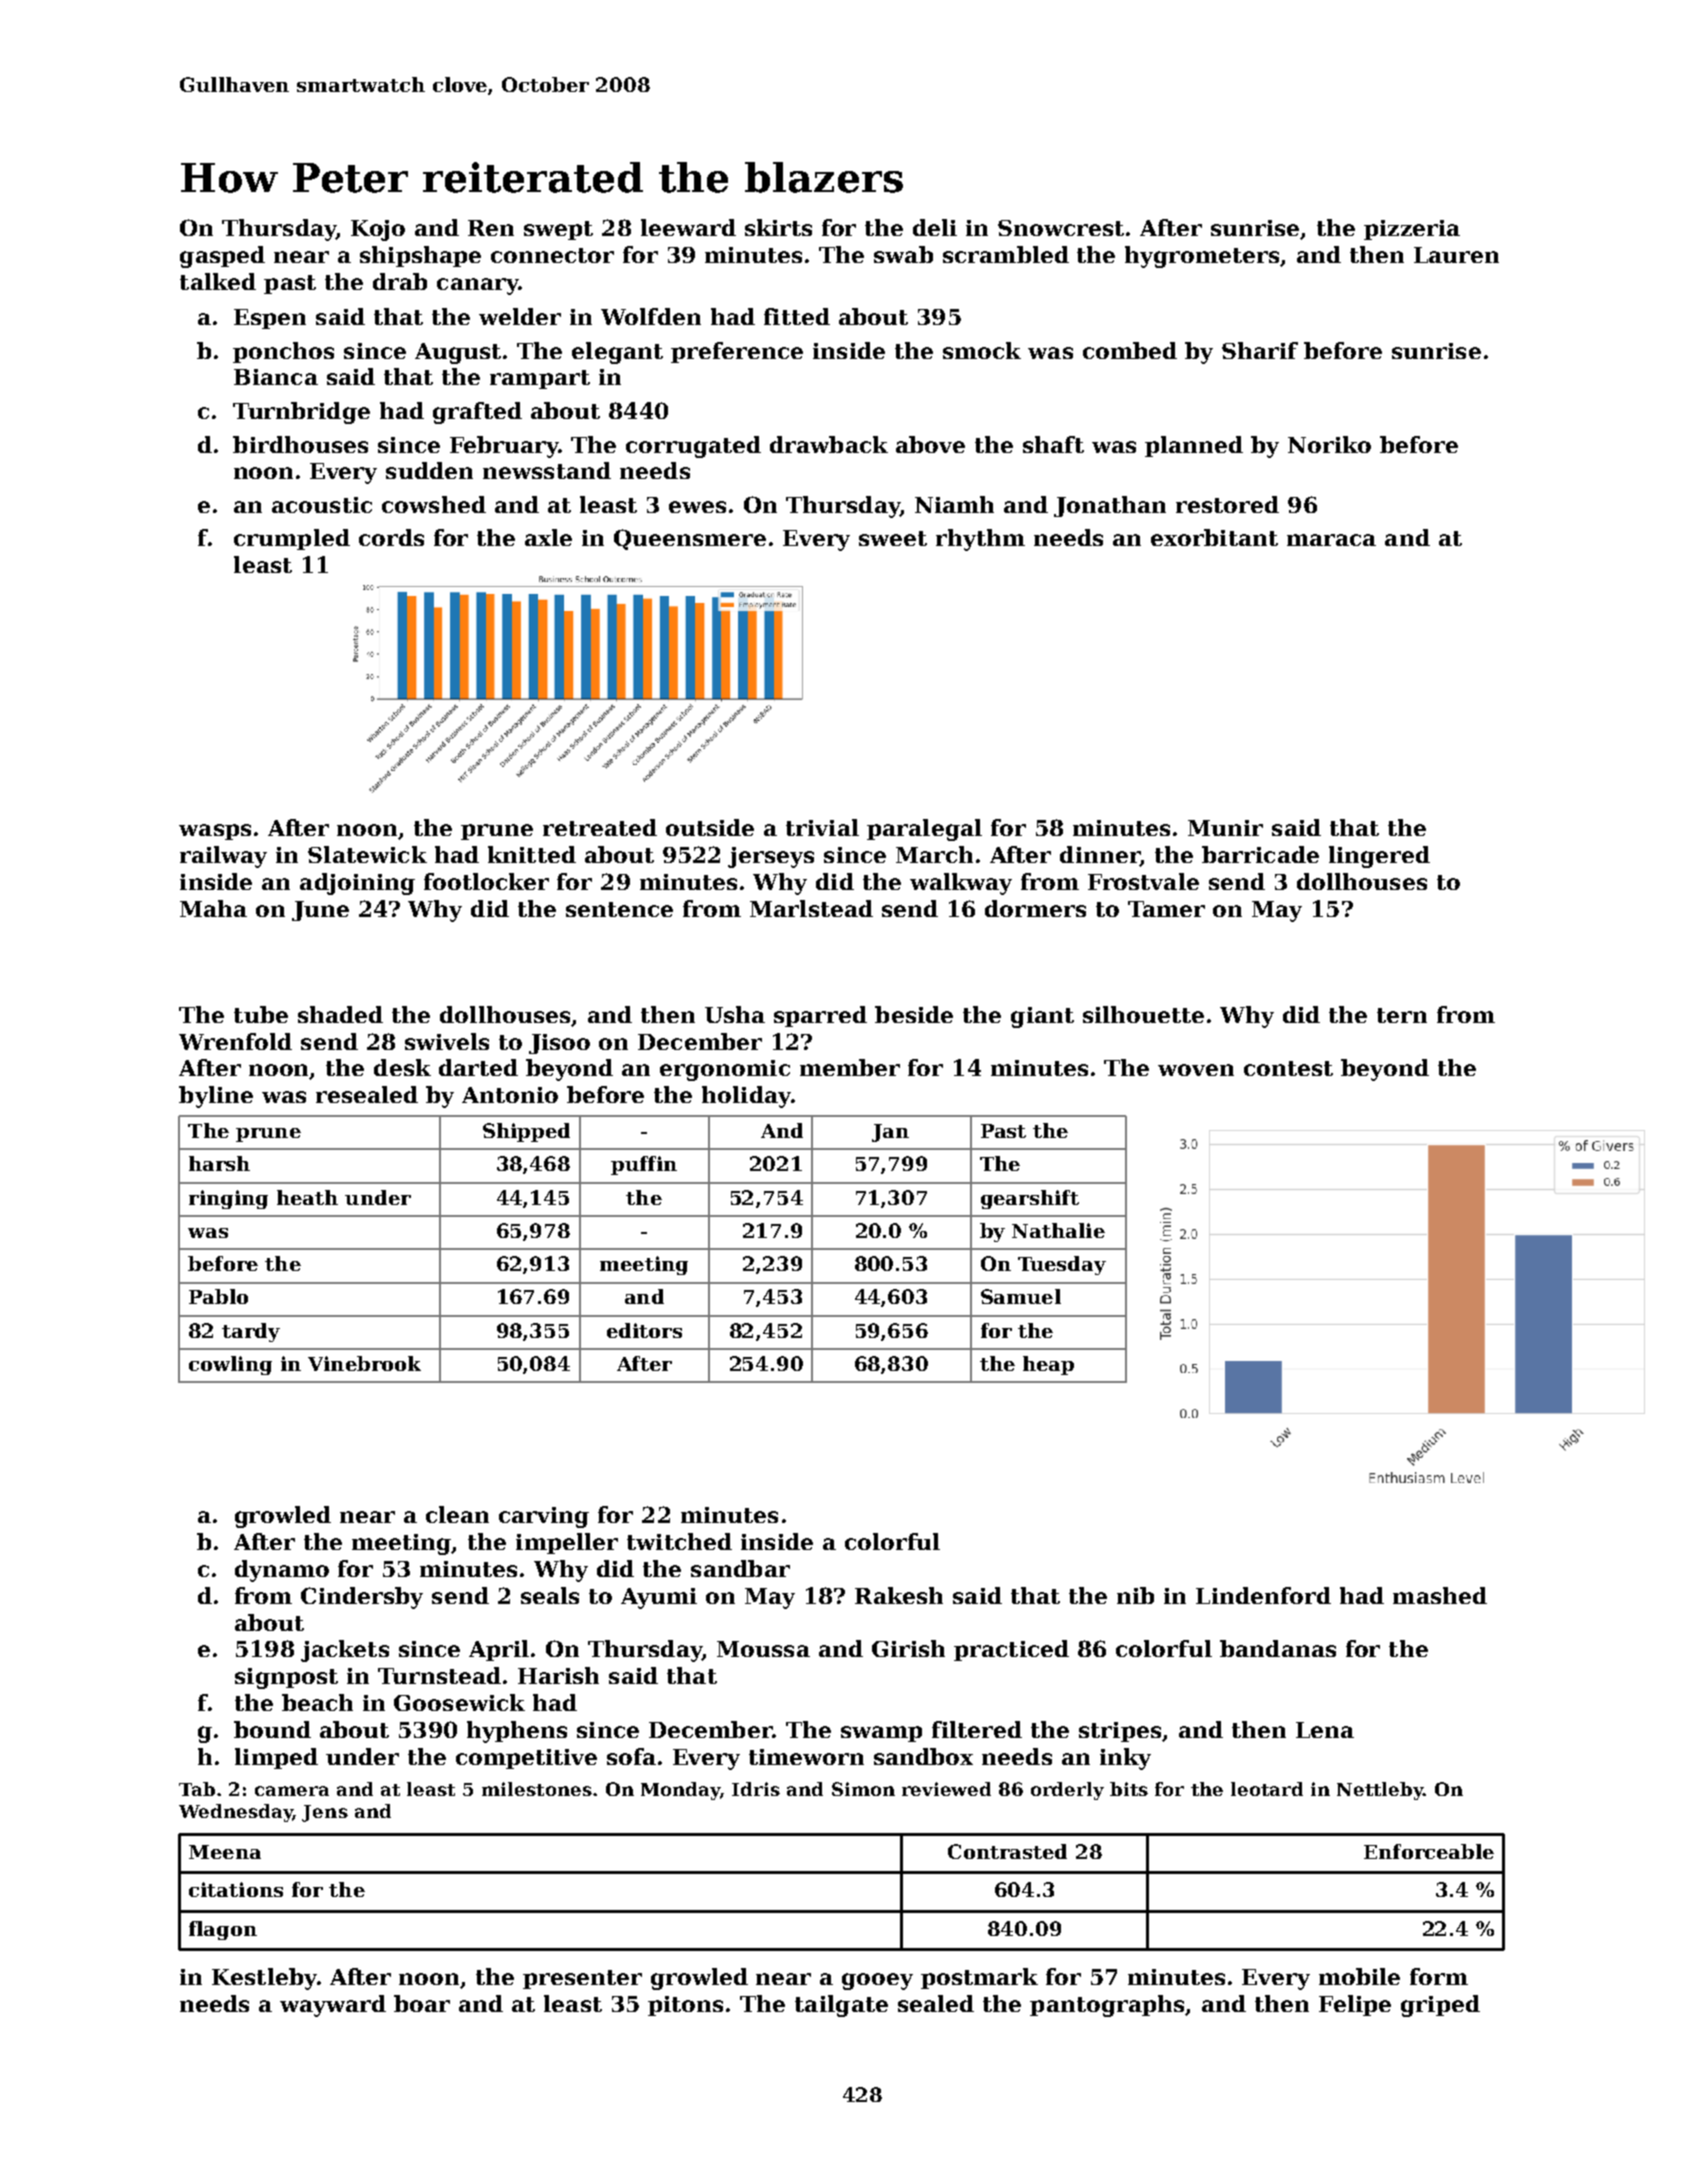 Image resolution: width=1683 pixels, height=2178 pixels. Describe the element at coordinates (1225, 828) in the page. I see `Munir` at that location.
